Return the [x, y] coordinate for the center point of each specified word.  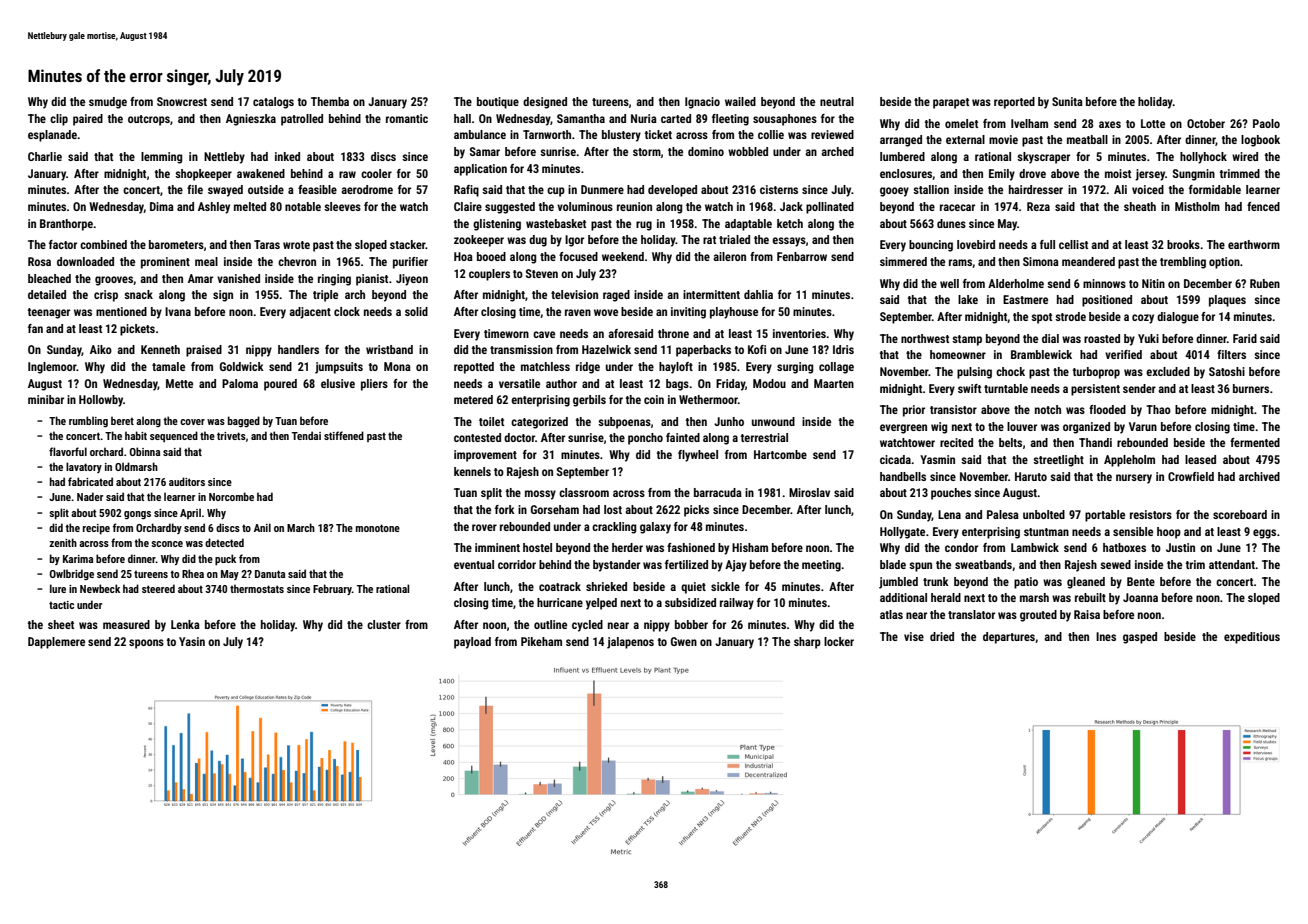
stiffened [344, 435]
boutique [498, 103]
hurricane [560, 602]
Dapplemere [56, 643]
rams [960, 262]
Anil [262, 527]
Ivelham [1029, 123]
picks [696, 511]
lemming [161, 158]
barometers [176, 244]
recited [956, 442]
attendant [1232, 564]
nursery [1134, 479]
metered [473, 399]
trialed [734, 239]
